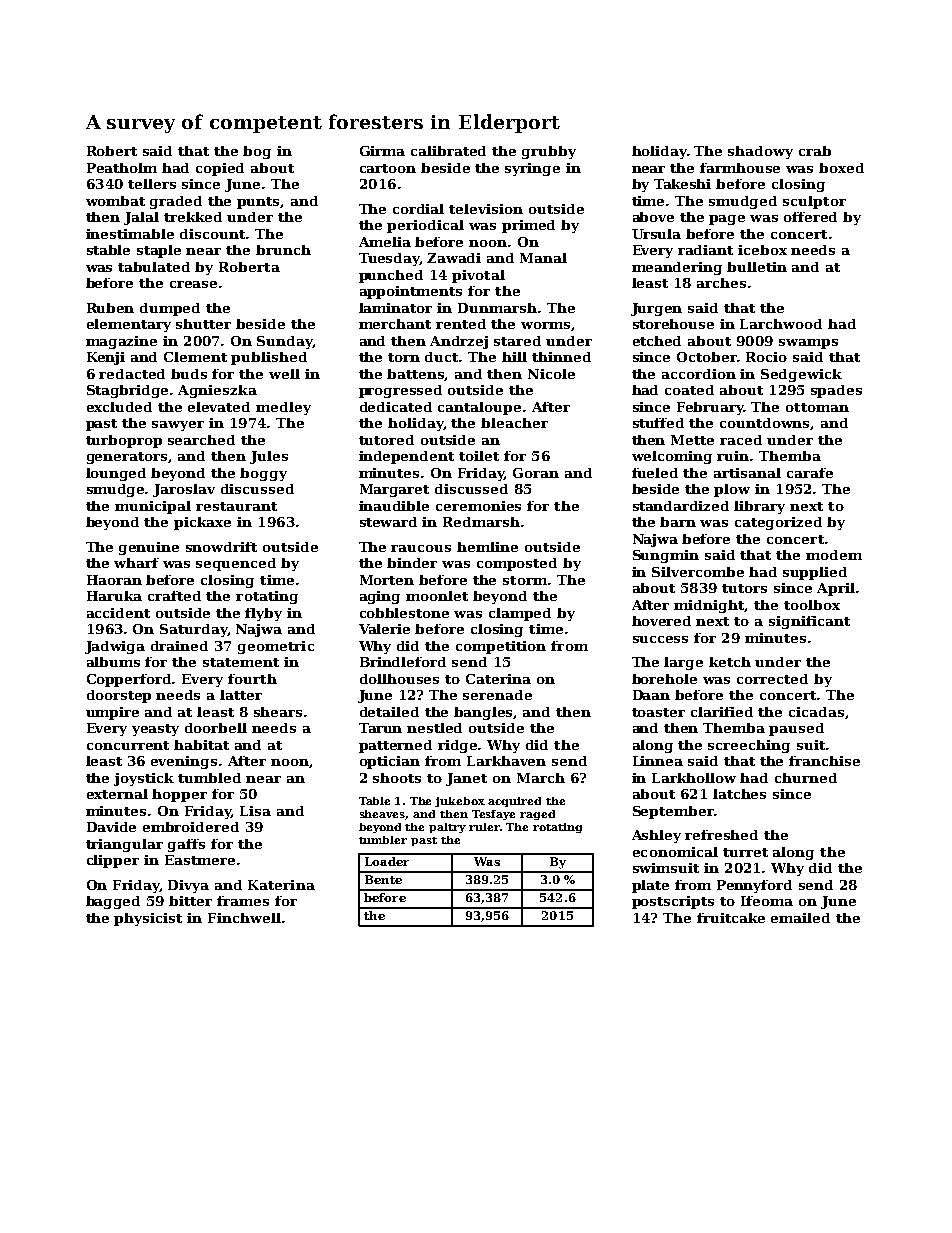  I want to click on bagged, so click(113, 902).
